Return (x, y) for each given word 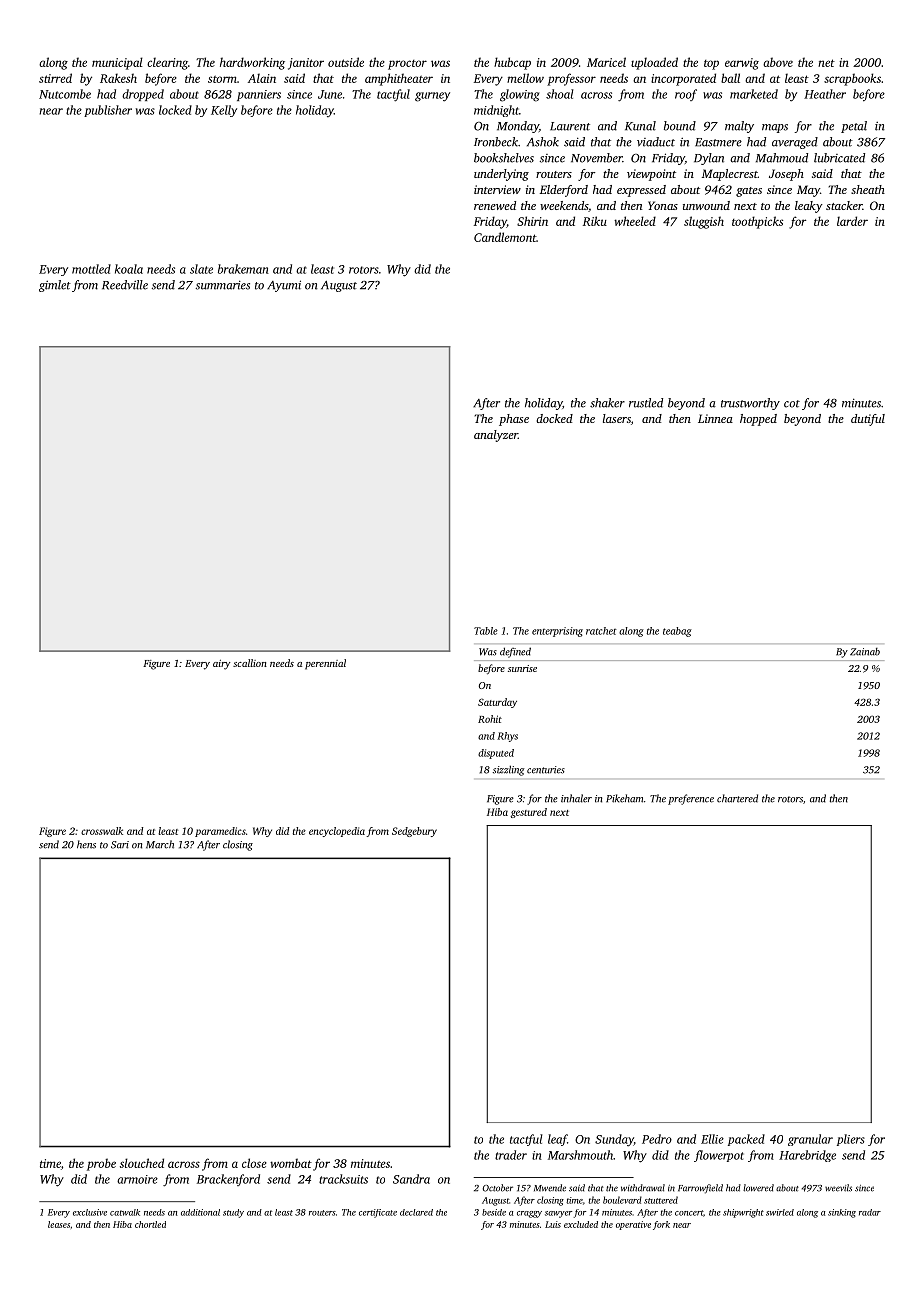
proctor (407, 65)
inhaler (576, 798)
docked (554, 418)
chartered (737, 798)
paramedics (220, 832)
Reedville (125, 285)
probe (101, 1164)
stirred (55, 78)
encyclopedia (337, 832)
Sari (120, 845)
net (826, 63)
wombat (291, 1163)
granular (810, 1140)
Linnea (715, 418)
